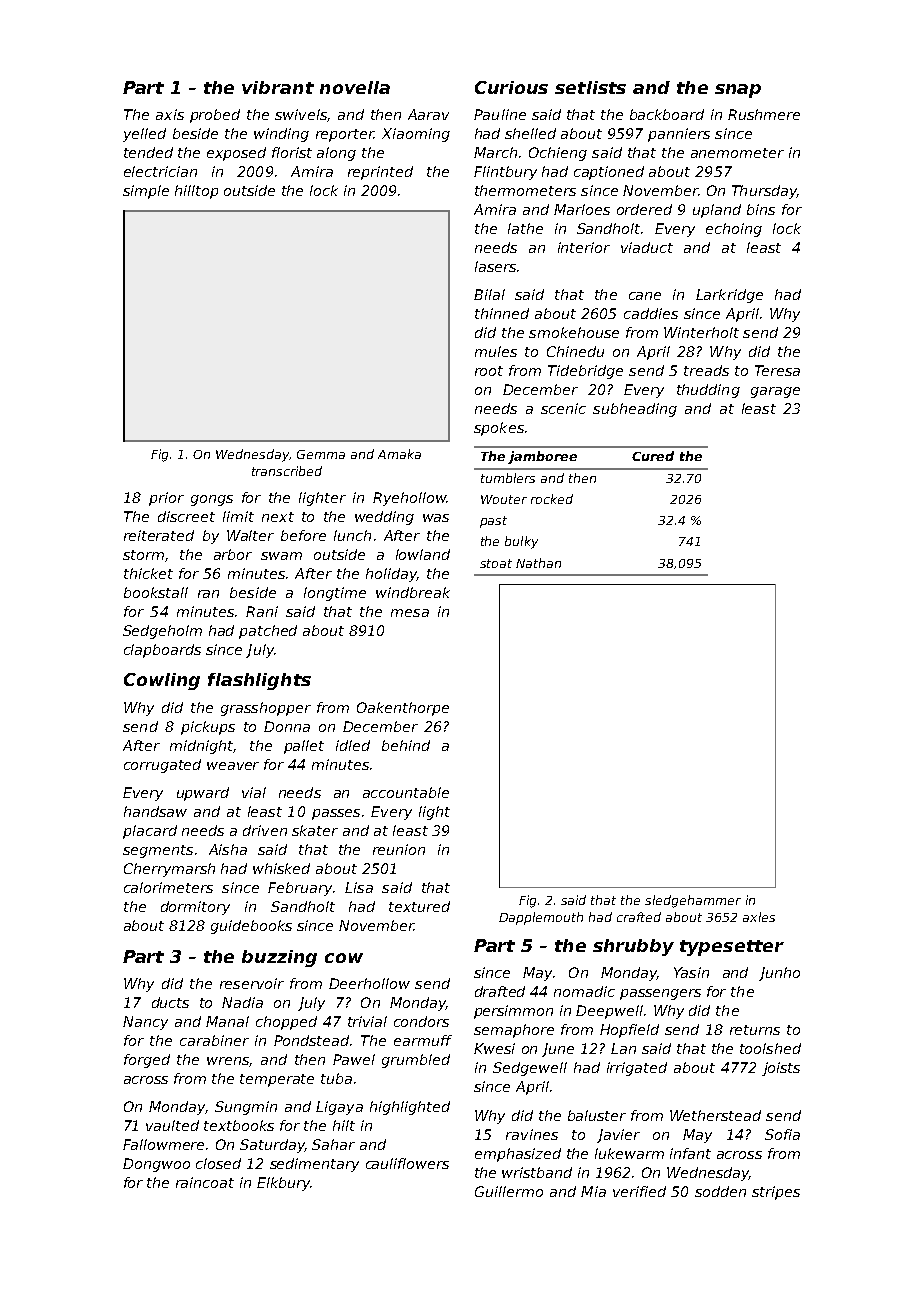 The image size is (924, 1308). I want to click on Nathan, so click(538, 563).
